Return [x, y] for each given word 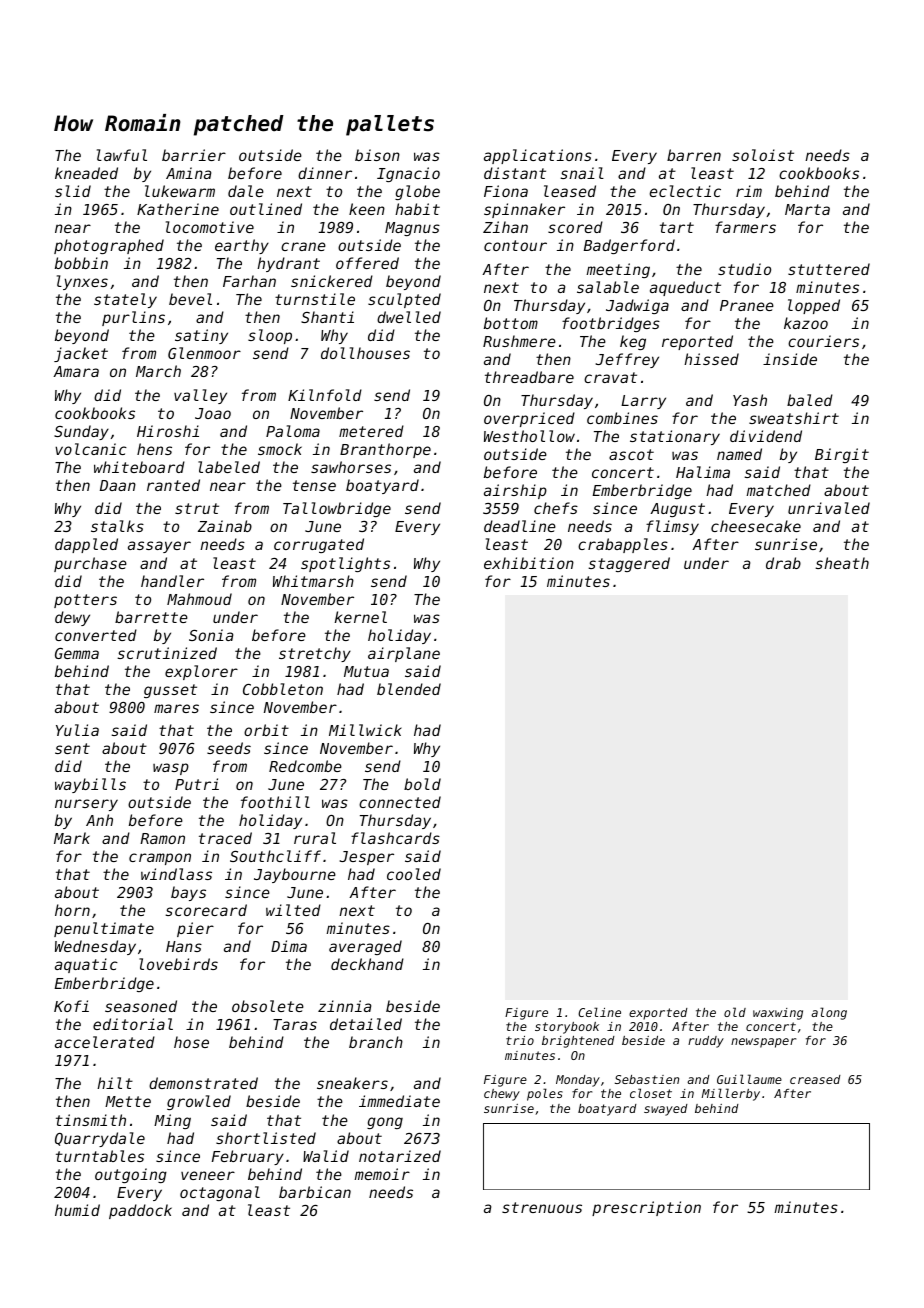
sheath [842, 563]
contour [515, 245]
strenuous [542, 1207]
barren [694, 155]
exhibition [529, 563]
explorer [201, 672]
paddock [140, 1211]
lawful [122, 155]
